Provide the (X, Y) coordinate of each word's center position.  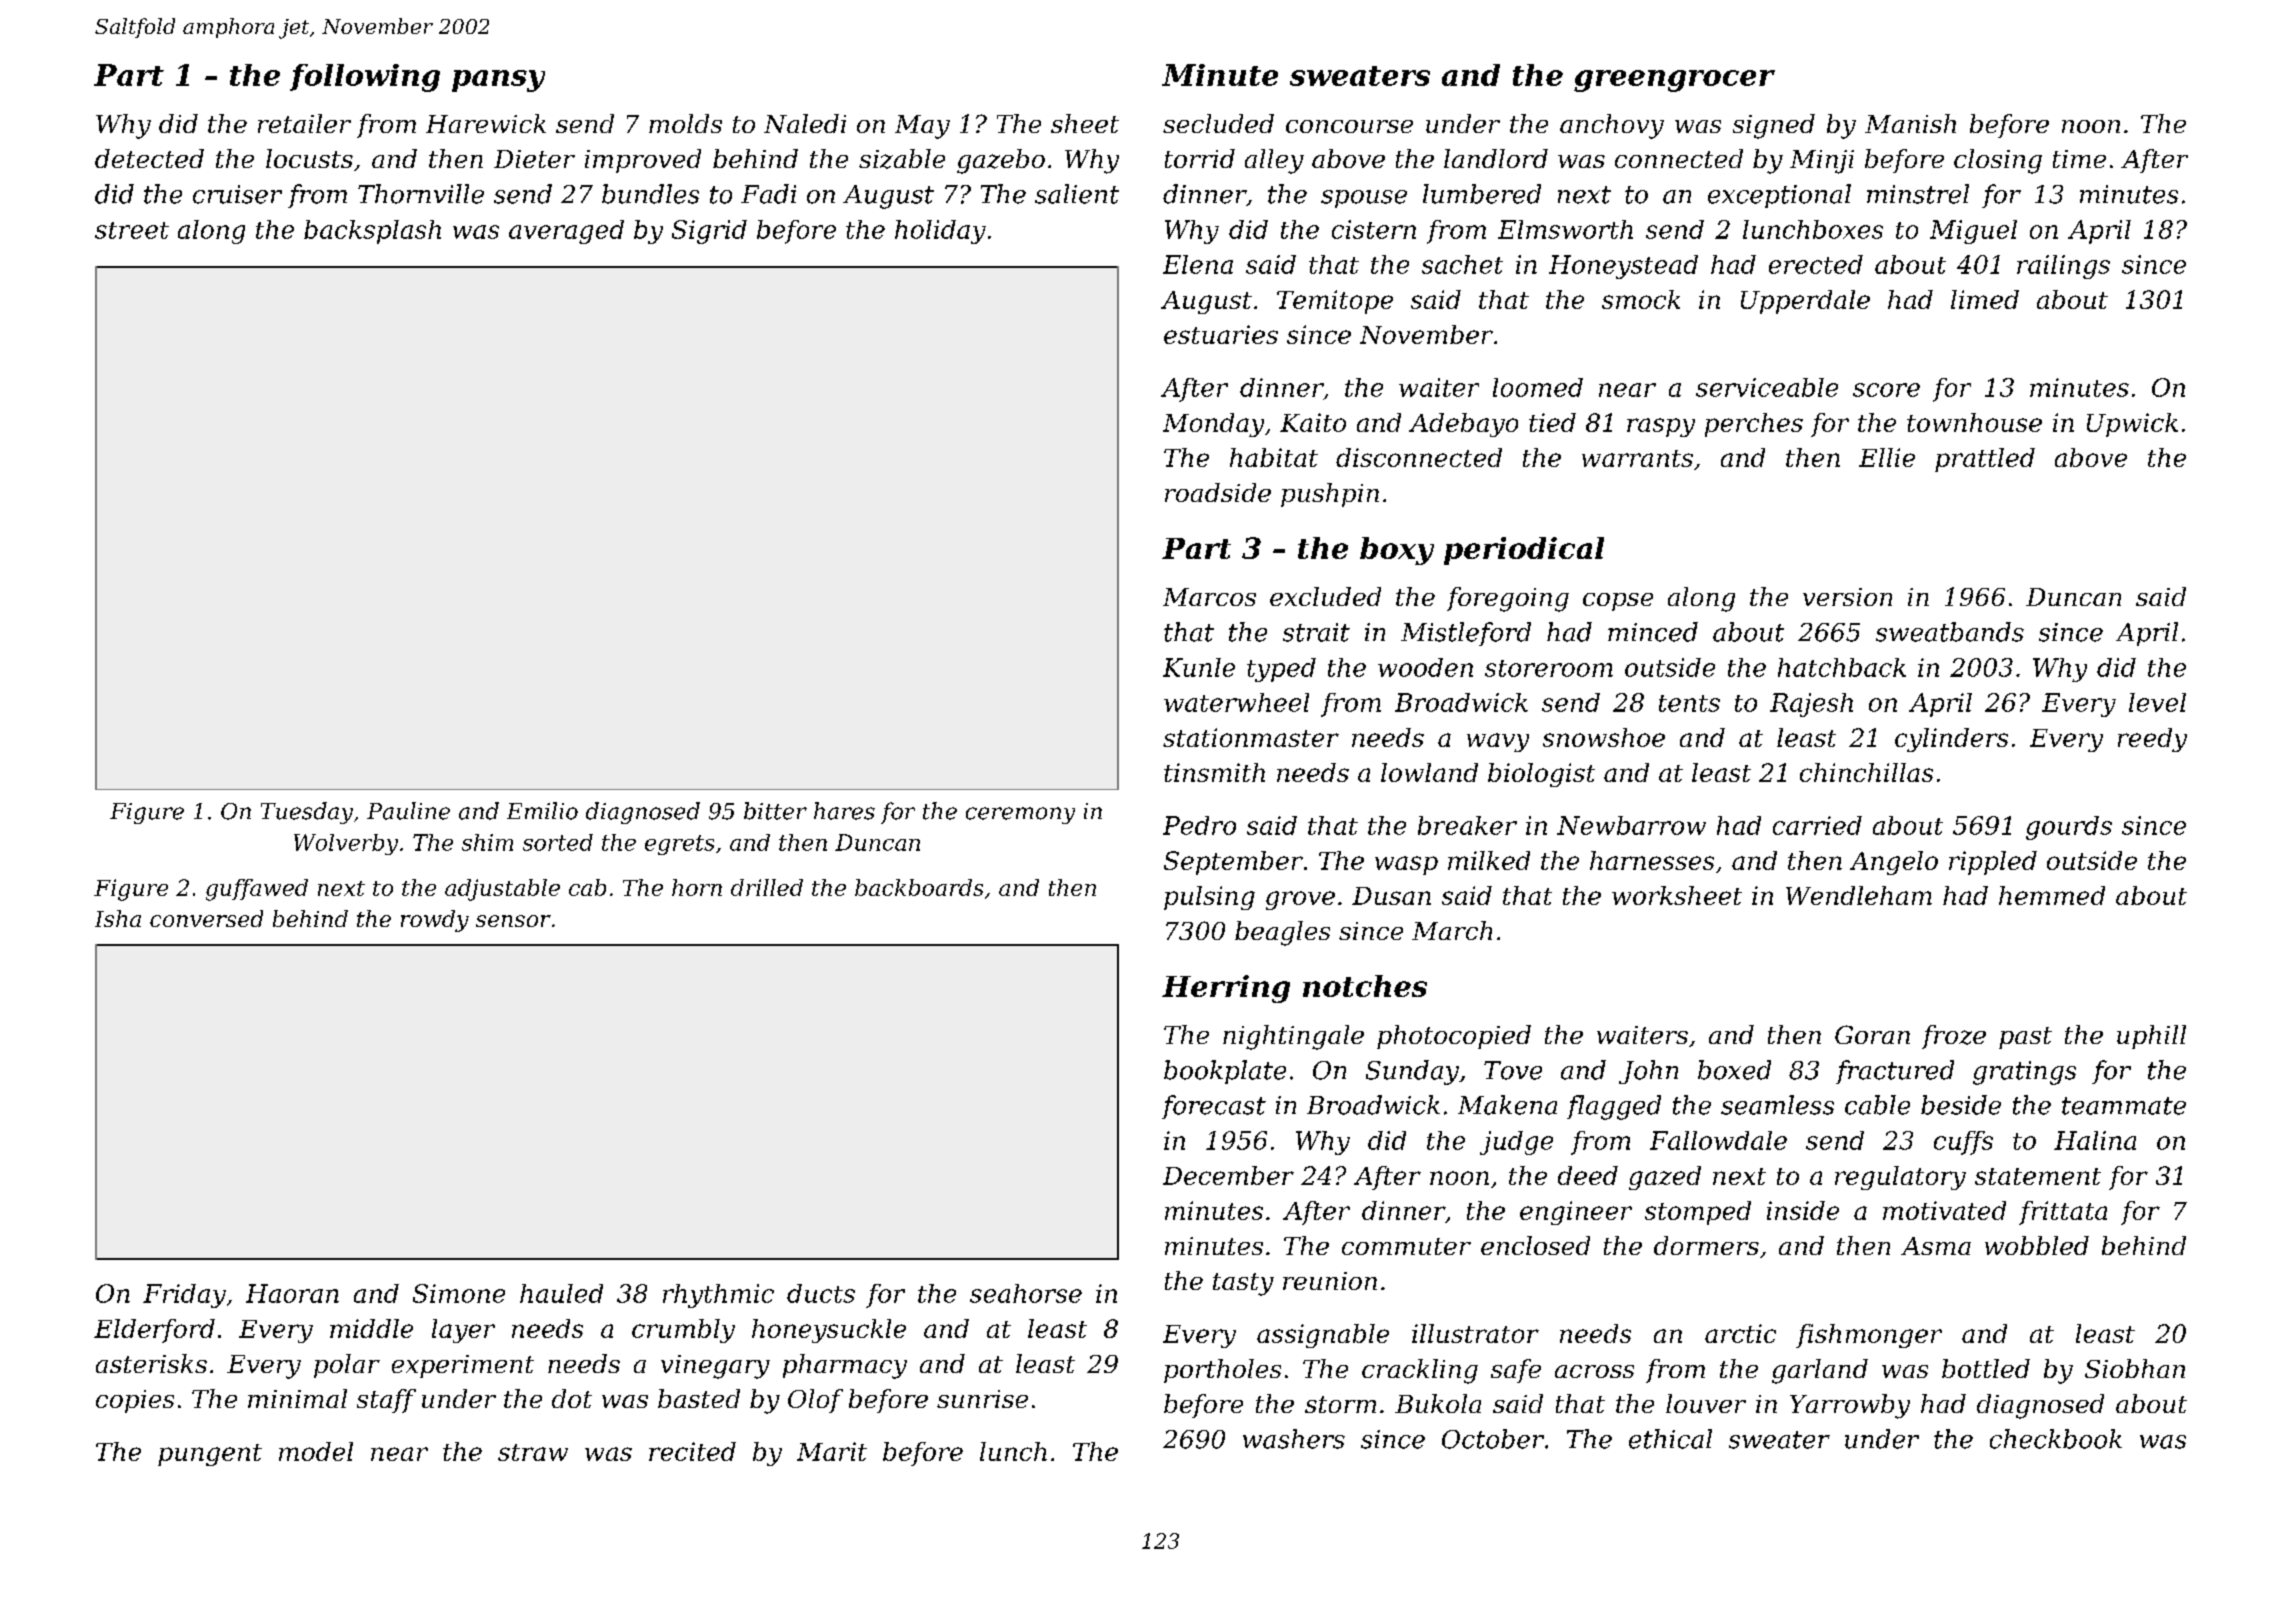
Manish (1910, 123)
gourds (2069, 828)
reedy (2152, 740)
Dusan (1391, 896)
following (365, 78)
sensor (513, 921)
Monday (1213, 425)
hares (844, 811)
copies (135, 1401)
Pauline (408, 811)
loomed (1538, 387)
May (922, 127)
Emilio (542, 811)
